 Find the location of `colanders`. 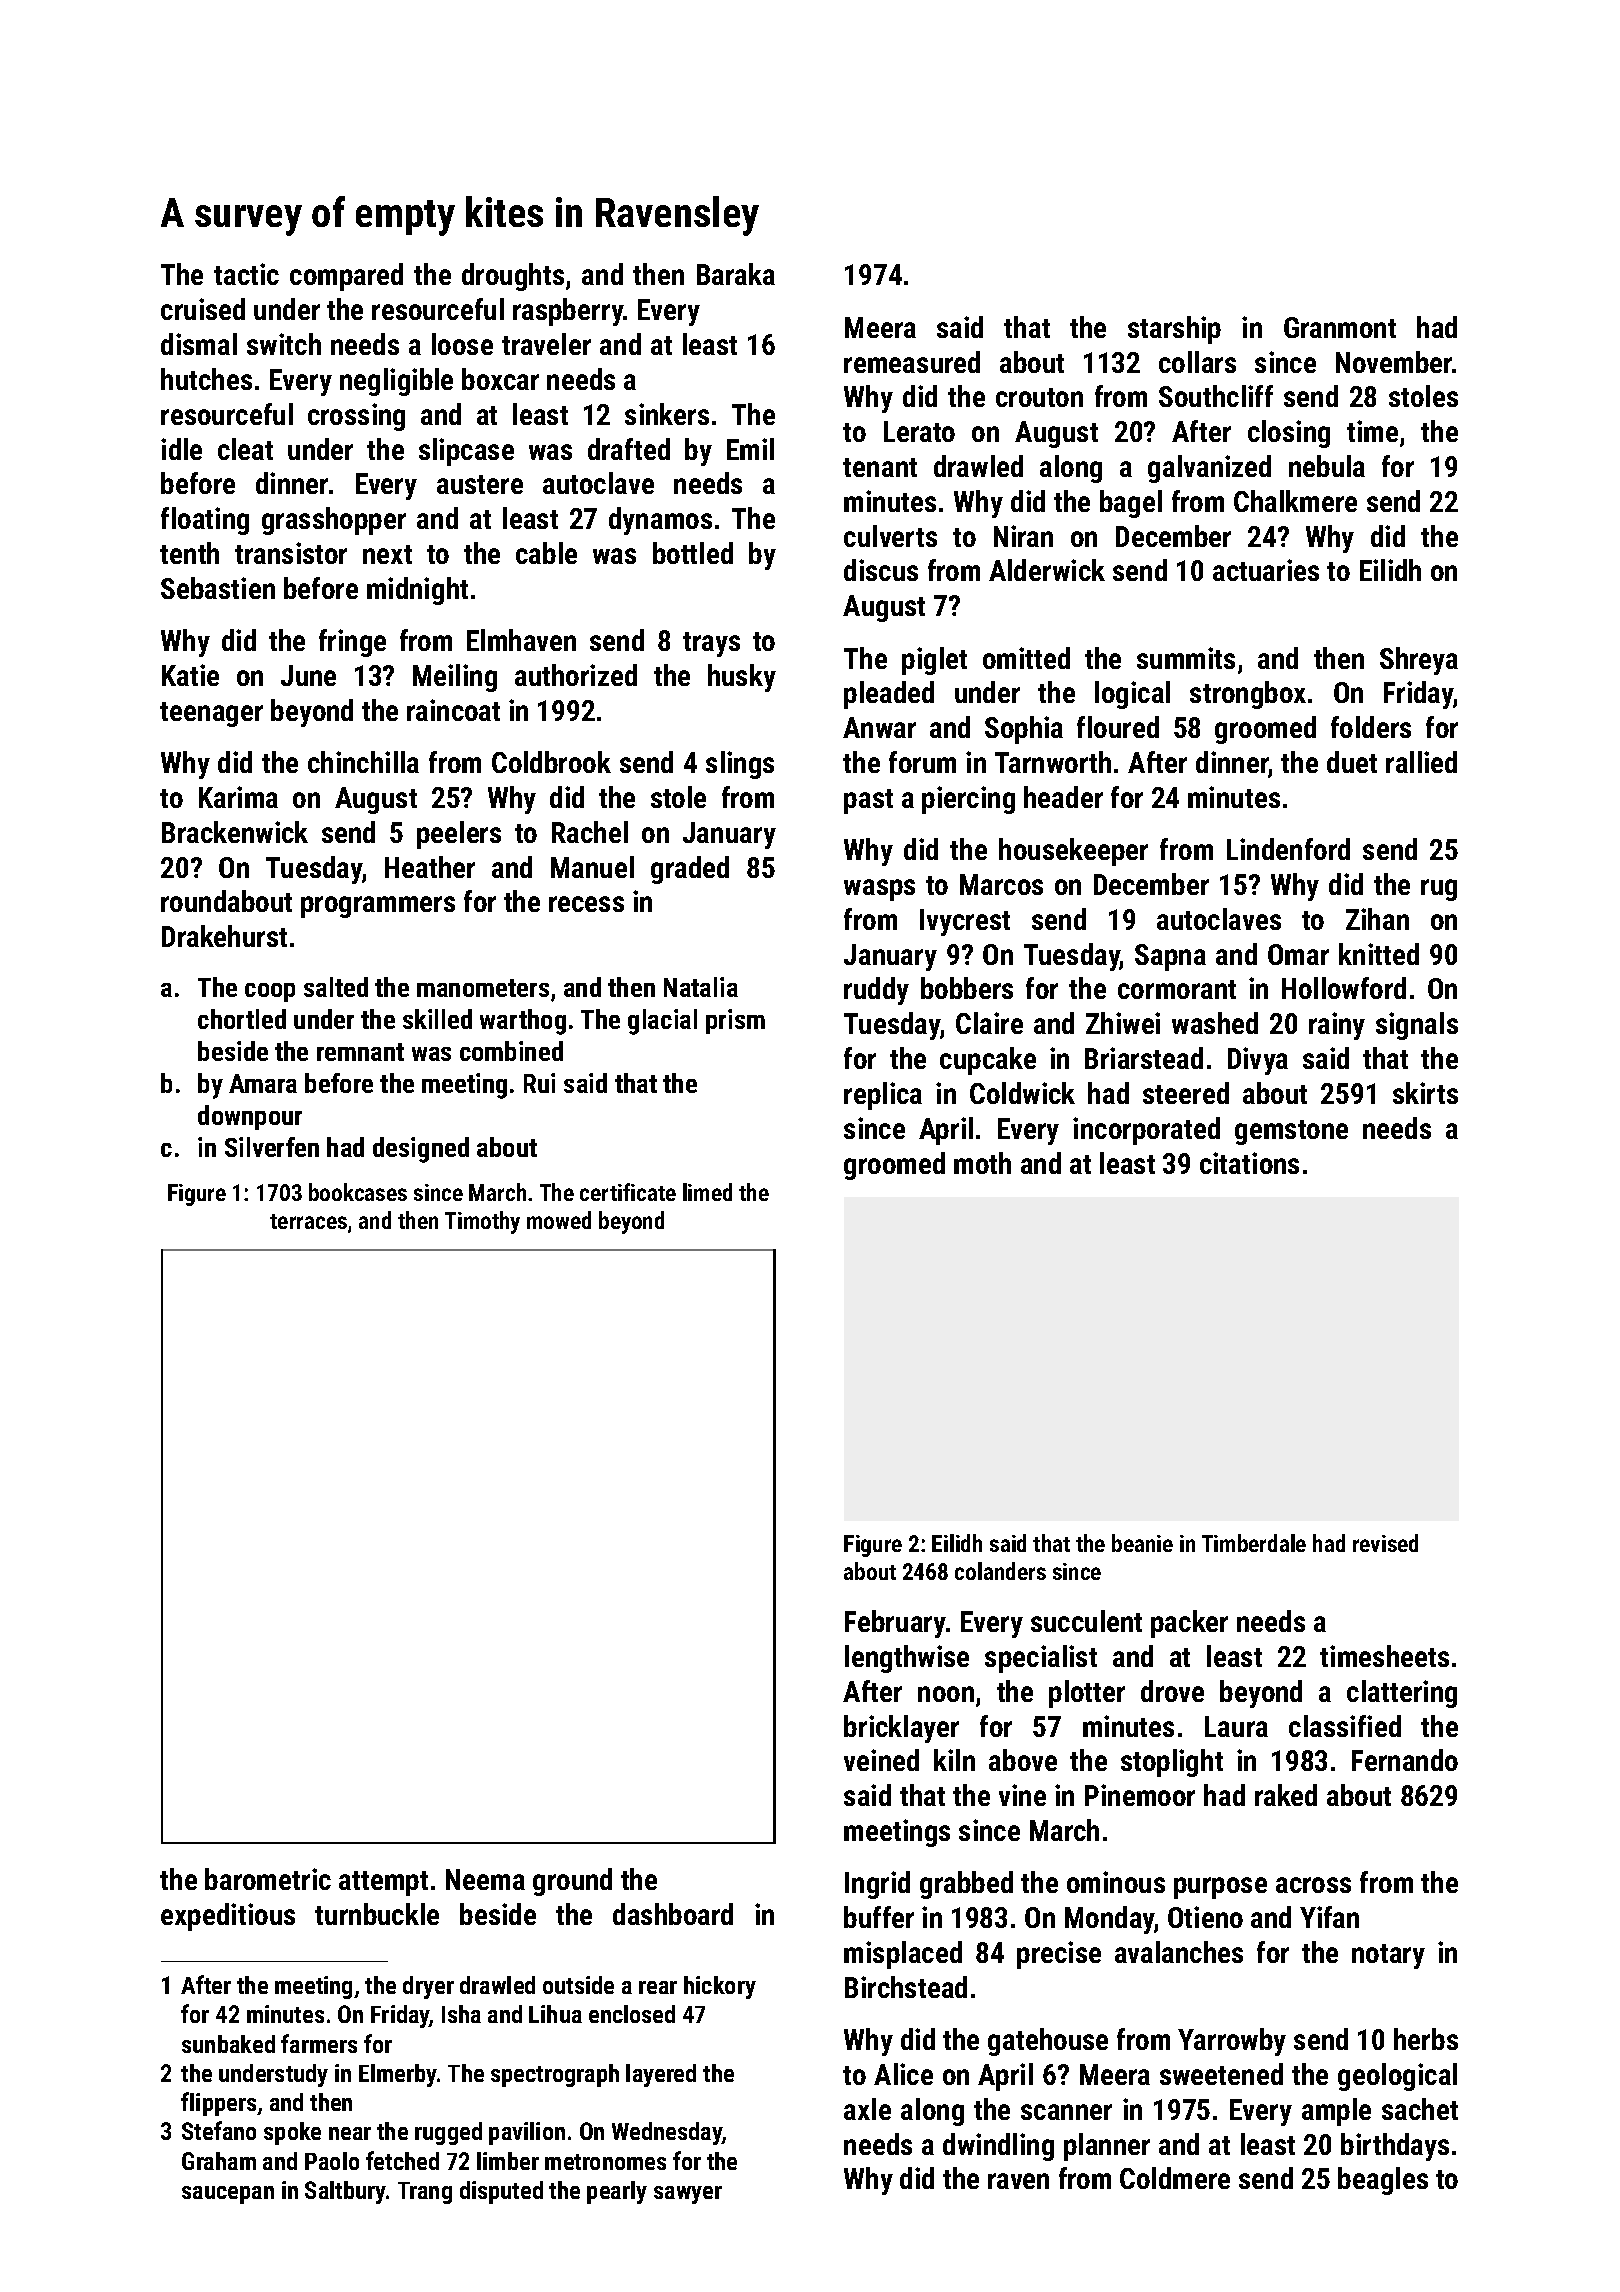

colanders is located at coordinates (1000, 1571).
